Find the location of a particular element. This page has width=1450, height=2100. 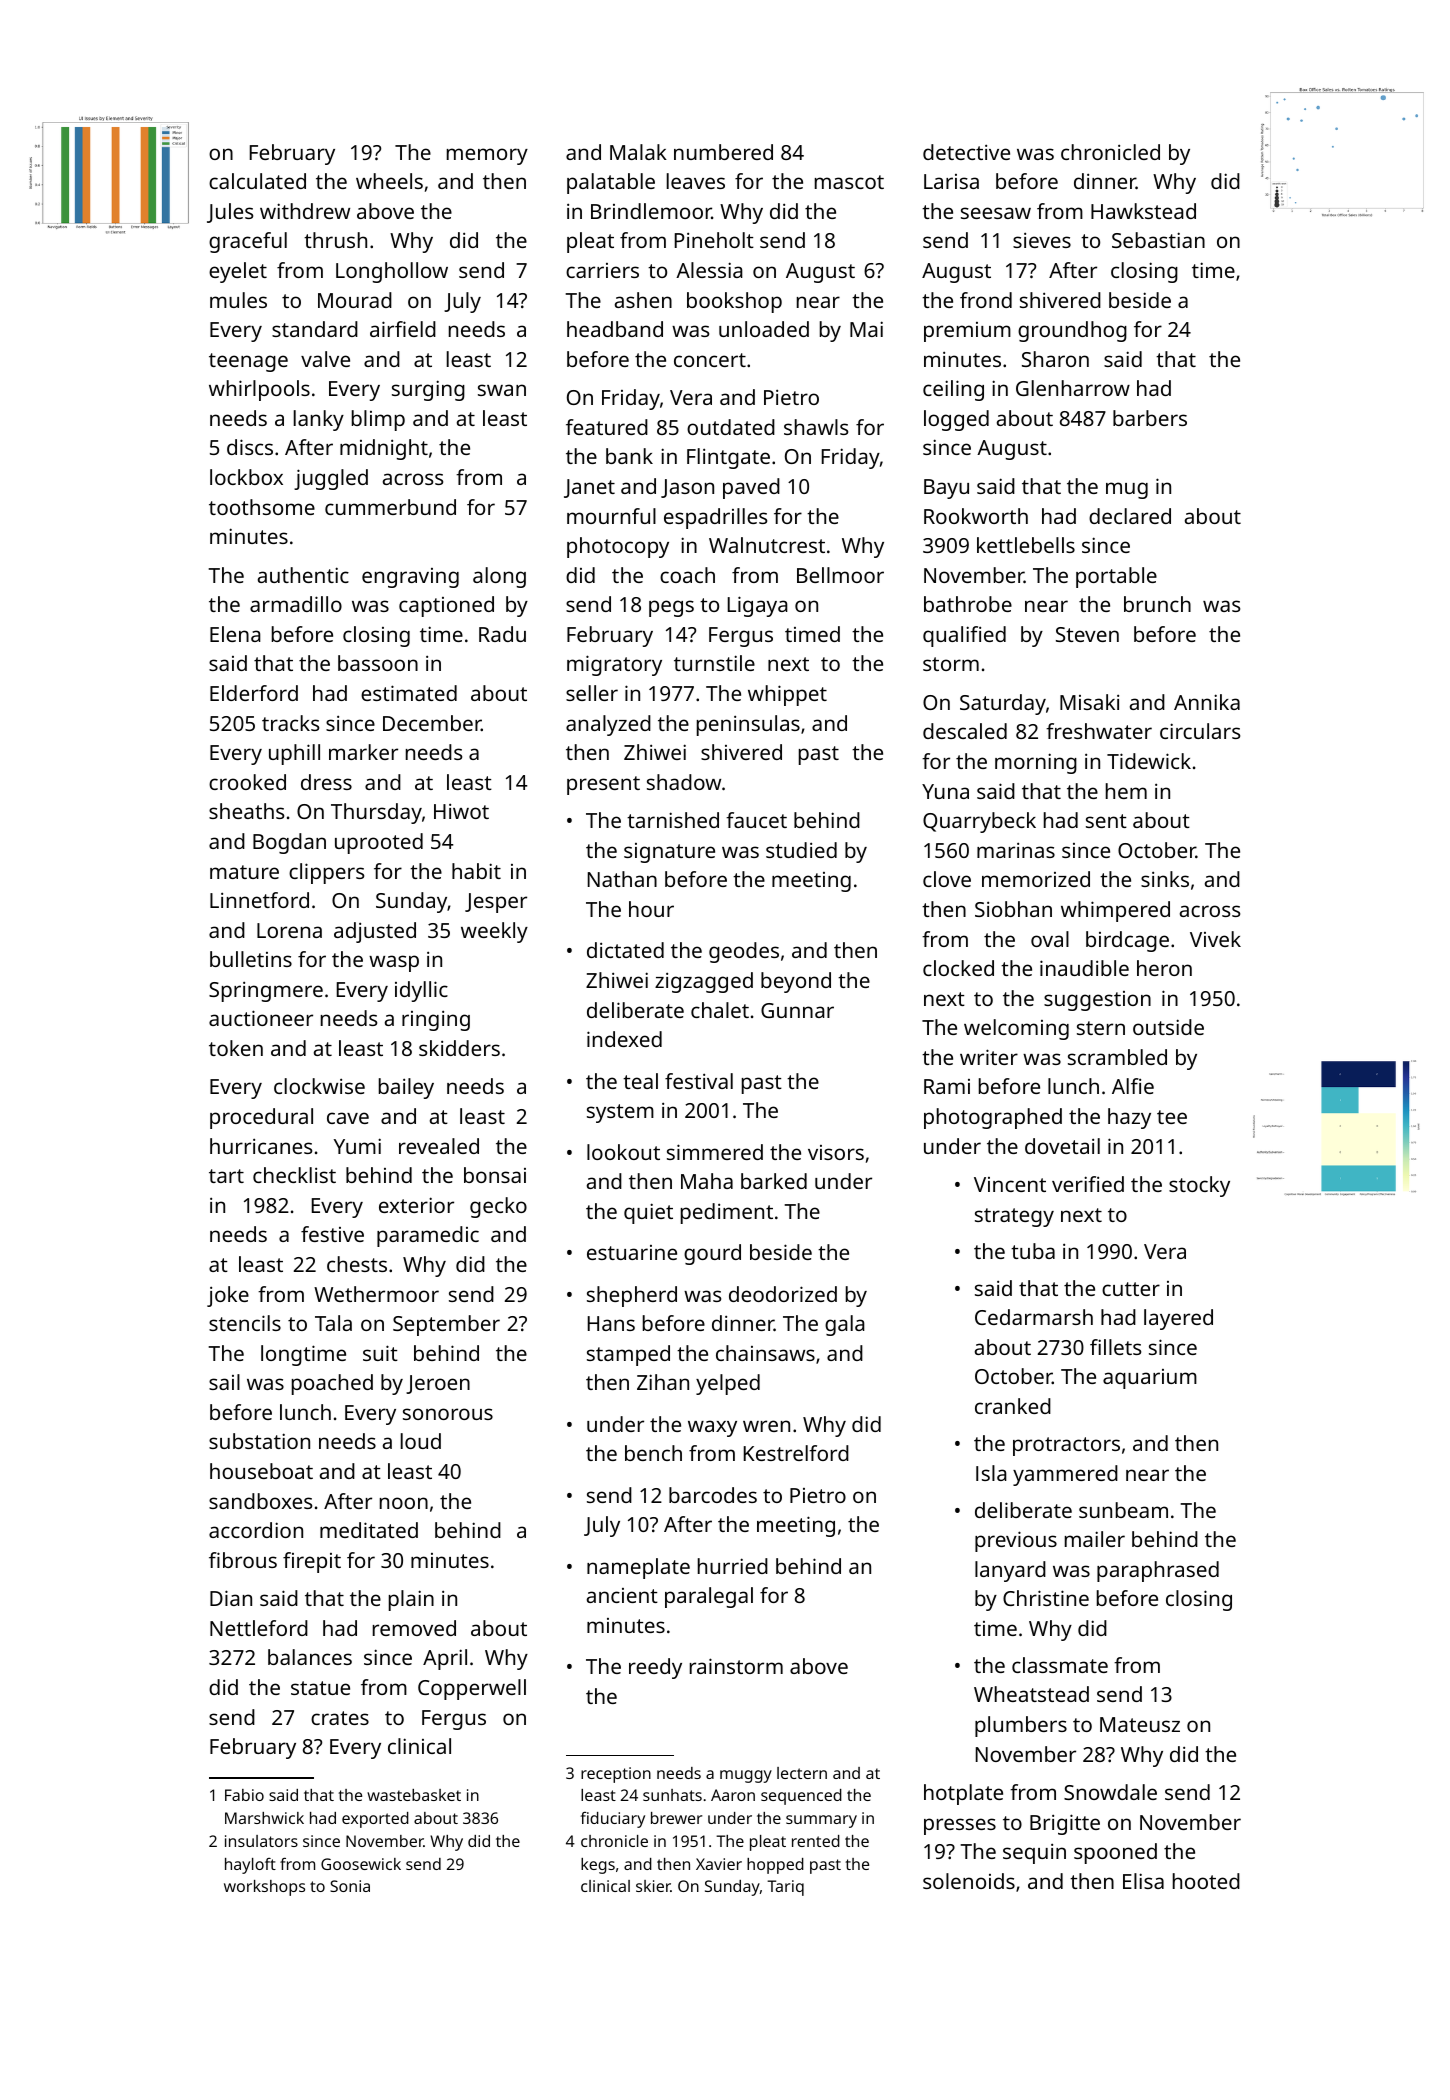

token is located at coordinates (236, 1048).
